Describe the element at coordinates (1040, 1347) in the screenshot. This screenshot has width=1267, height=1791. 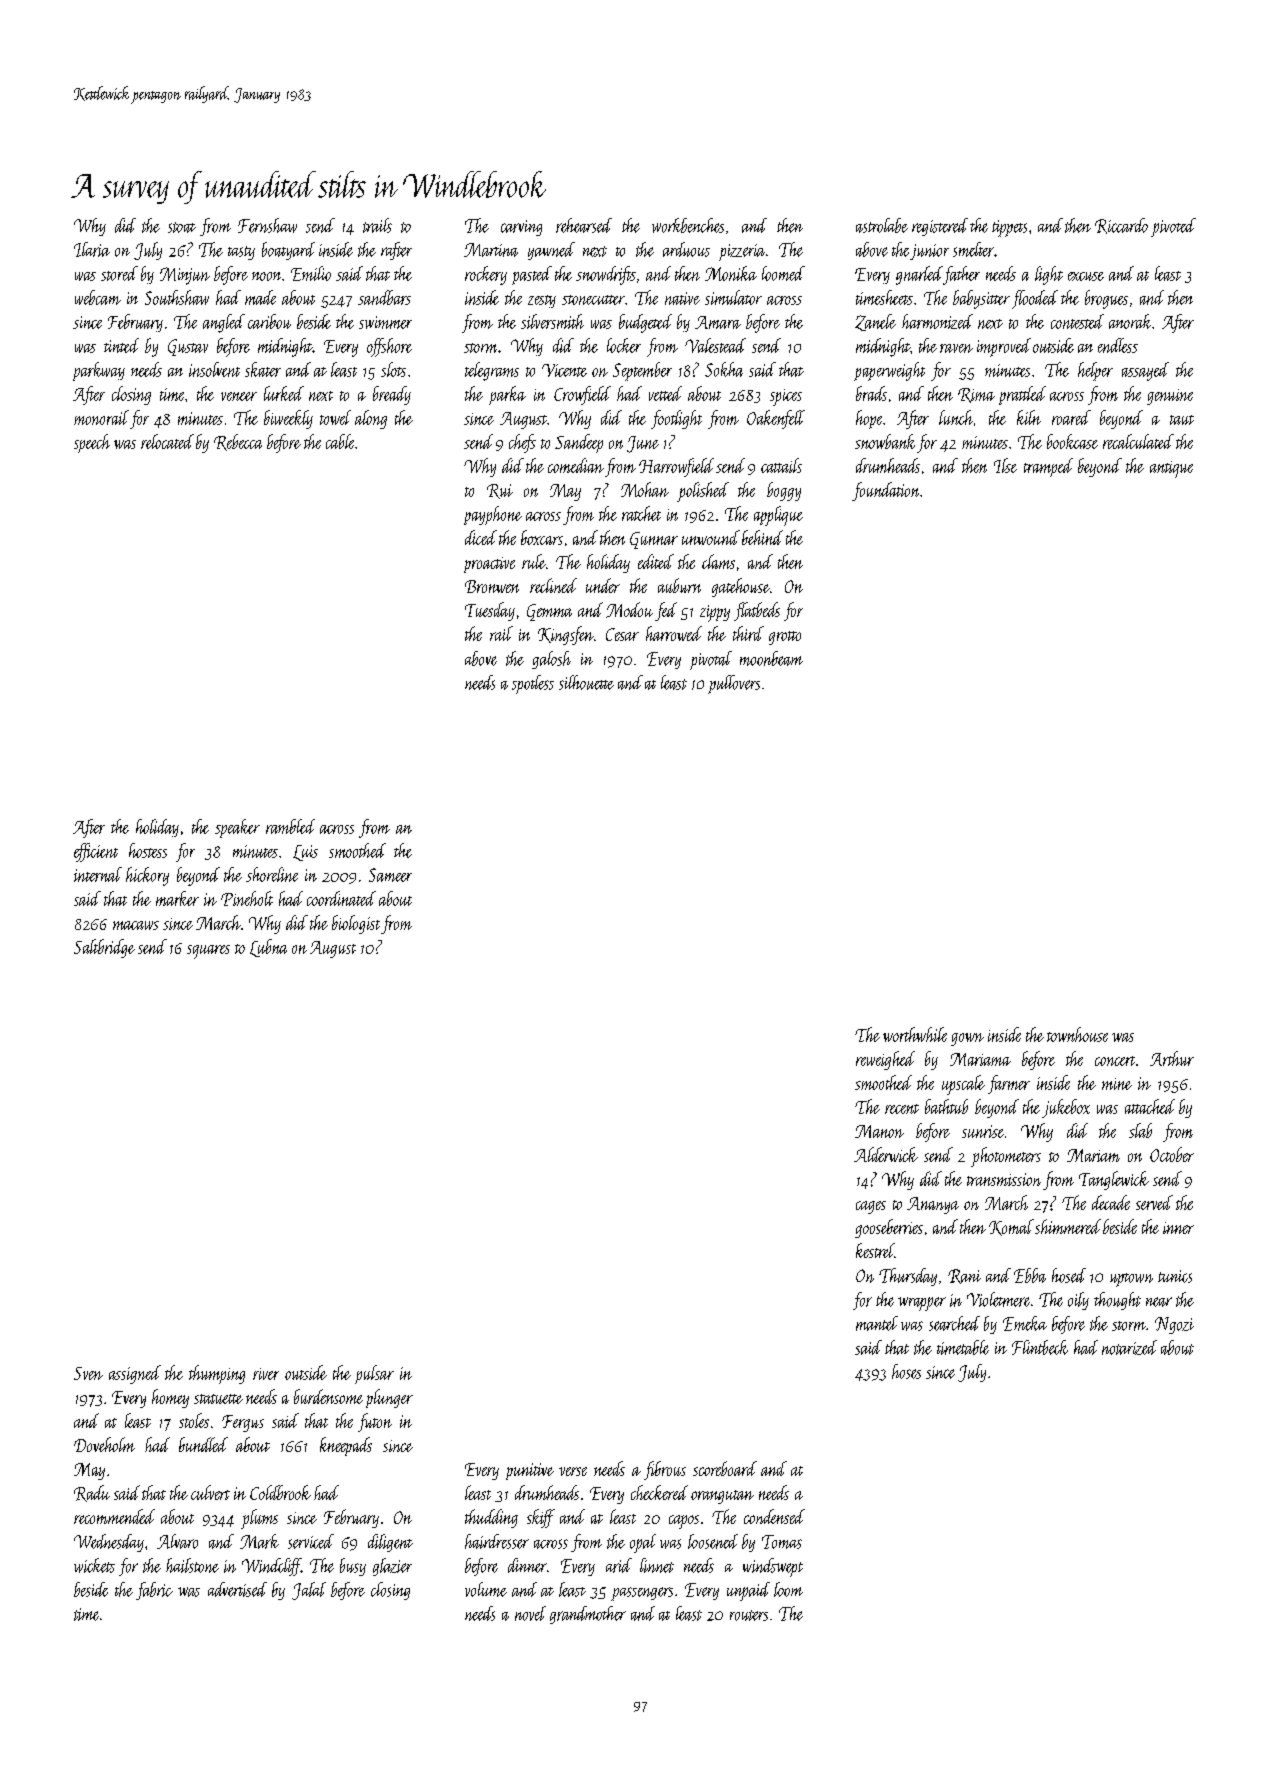
I see `Flintbeck` at that location.
